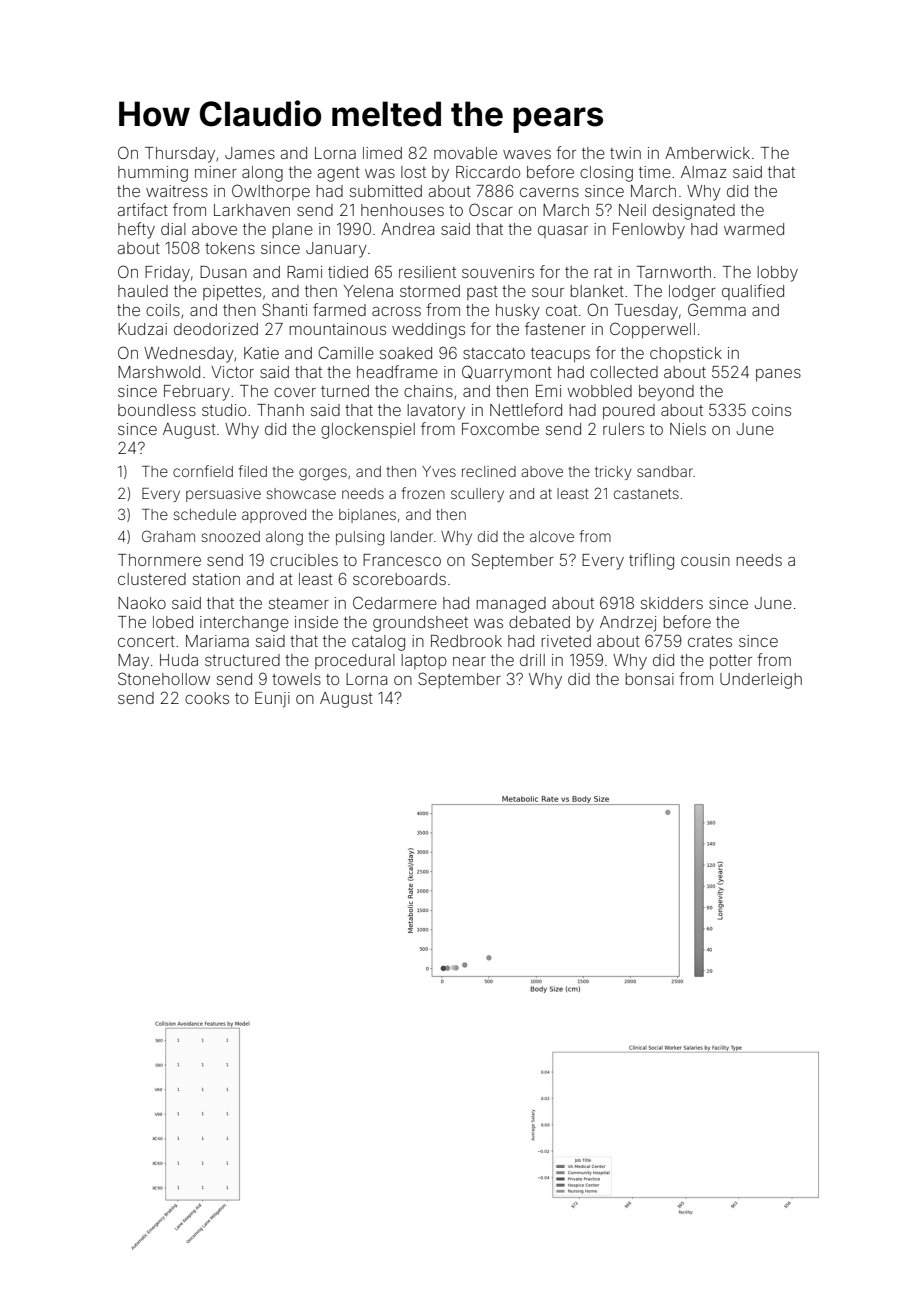 This page has width=924, height=1308. Describe the element at coordinates (360, 538) in the page. I see `pulsing` at that location.
